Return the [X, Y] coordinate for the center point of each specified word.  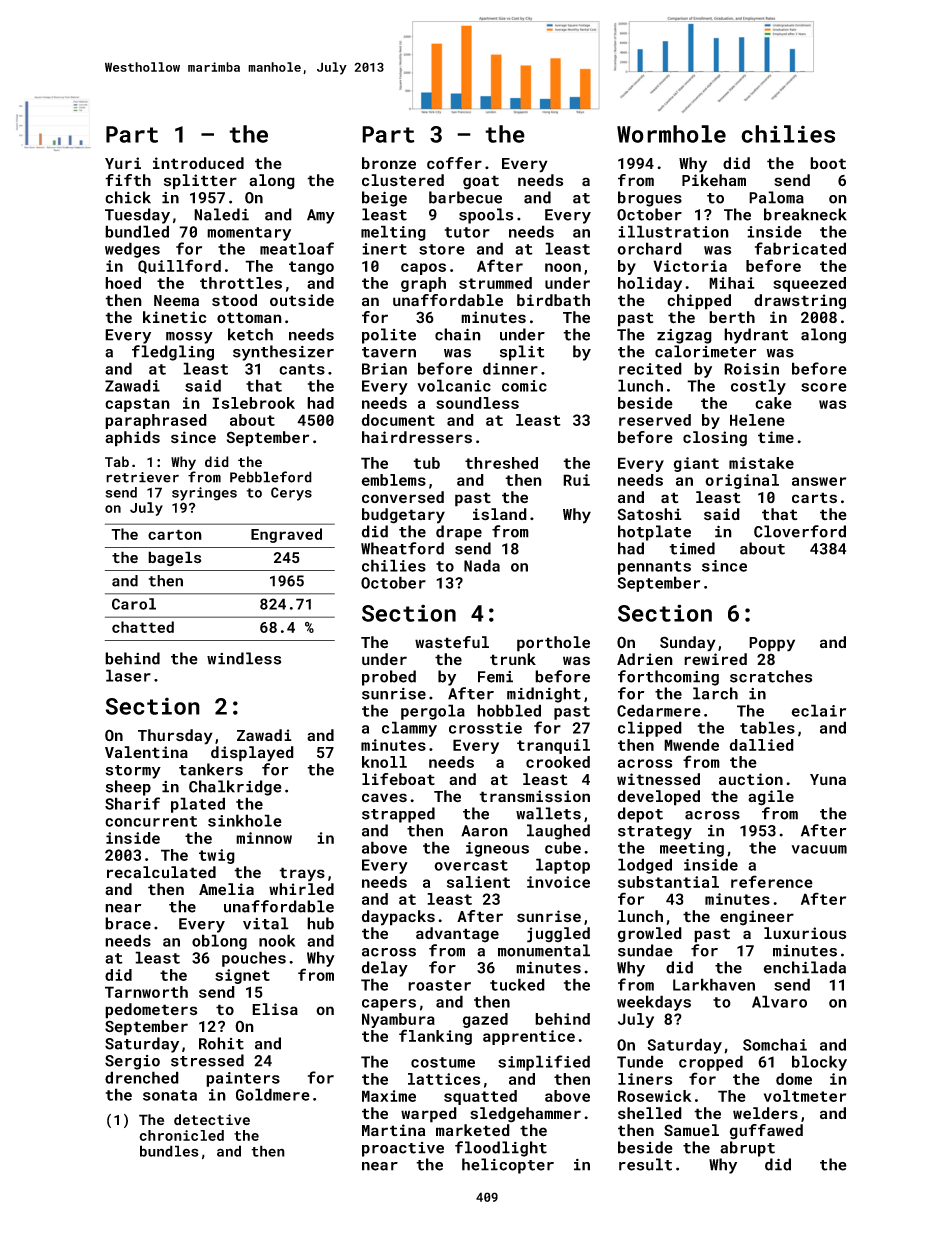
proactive [403, 1149]
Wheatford [402, 548]
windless [244, 658]
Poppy [772, 644]
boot [828, 163]
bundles [169, 1151]
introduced [198, 163]
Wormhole [671, 134]
